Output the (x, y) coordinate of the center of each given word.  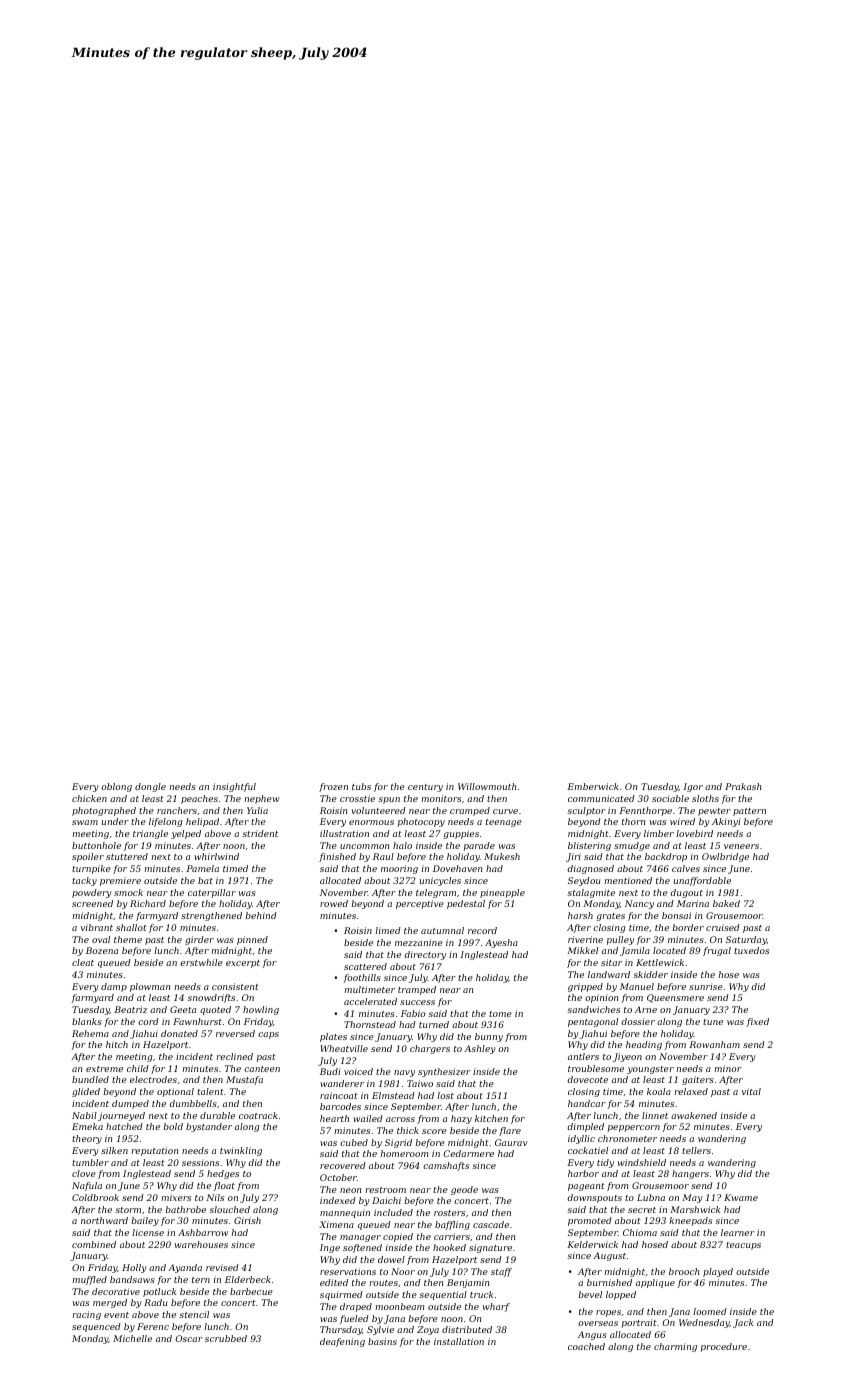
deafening (342, 1342)
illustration (344, 833)
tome (500, 1014)
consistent (235, 986)
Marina (693, 903)
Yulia (257, 810)
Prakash (743, 786)
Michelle (132, 1338)
